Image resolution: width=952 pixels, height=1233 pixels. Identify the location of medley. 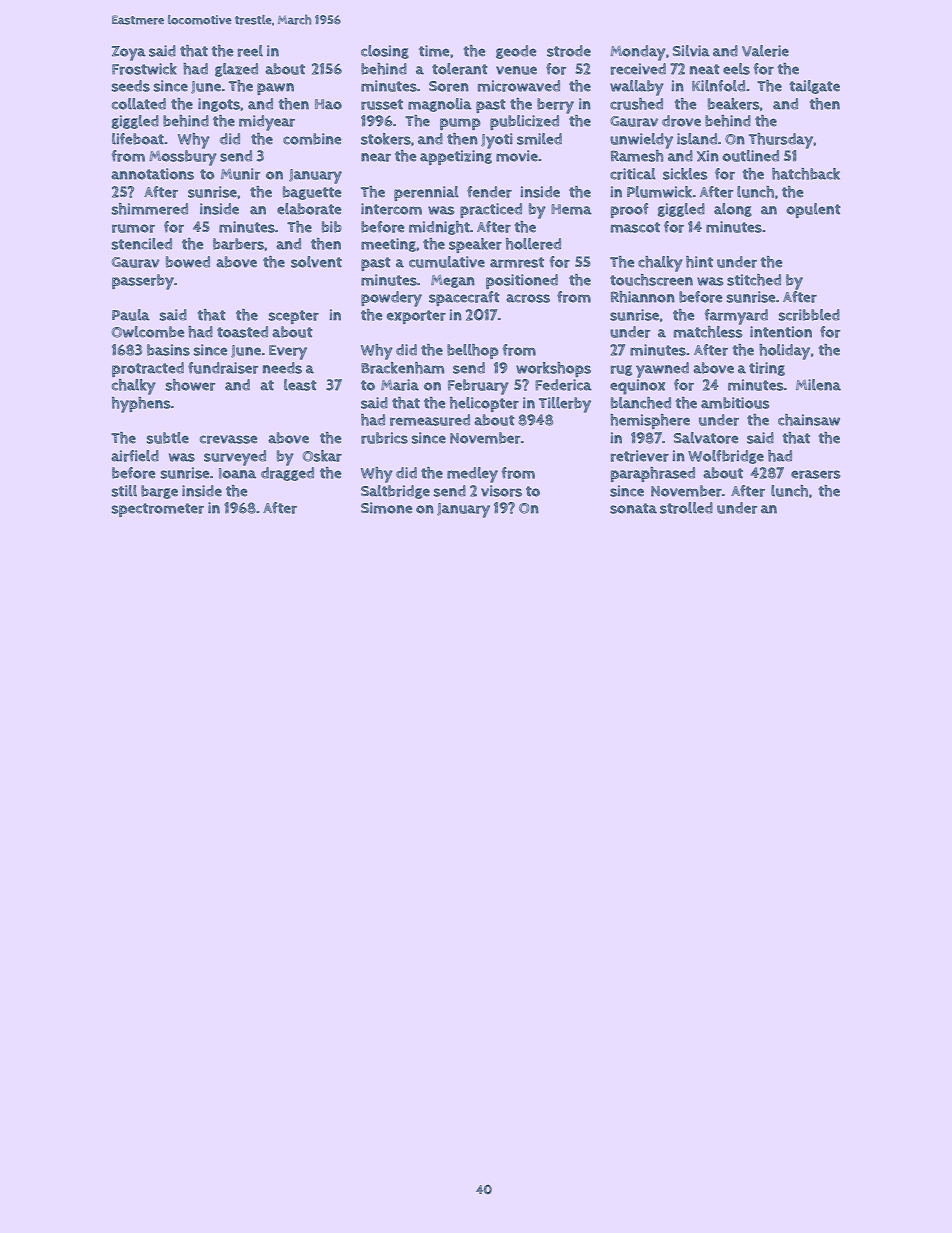
(472, 475).
